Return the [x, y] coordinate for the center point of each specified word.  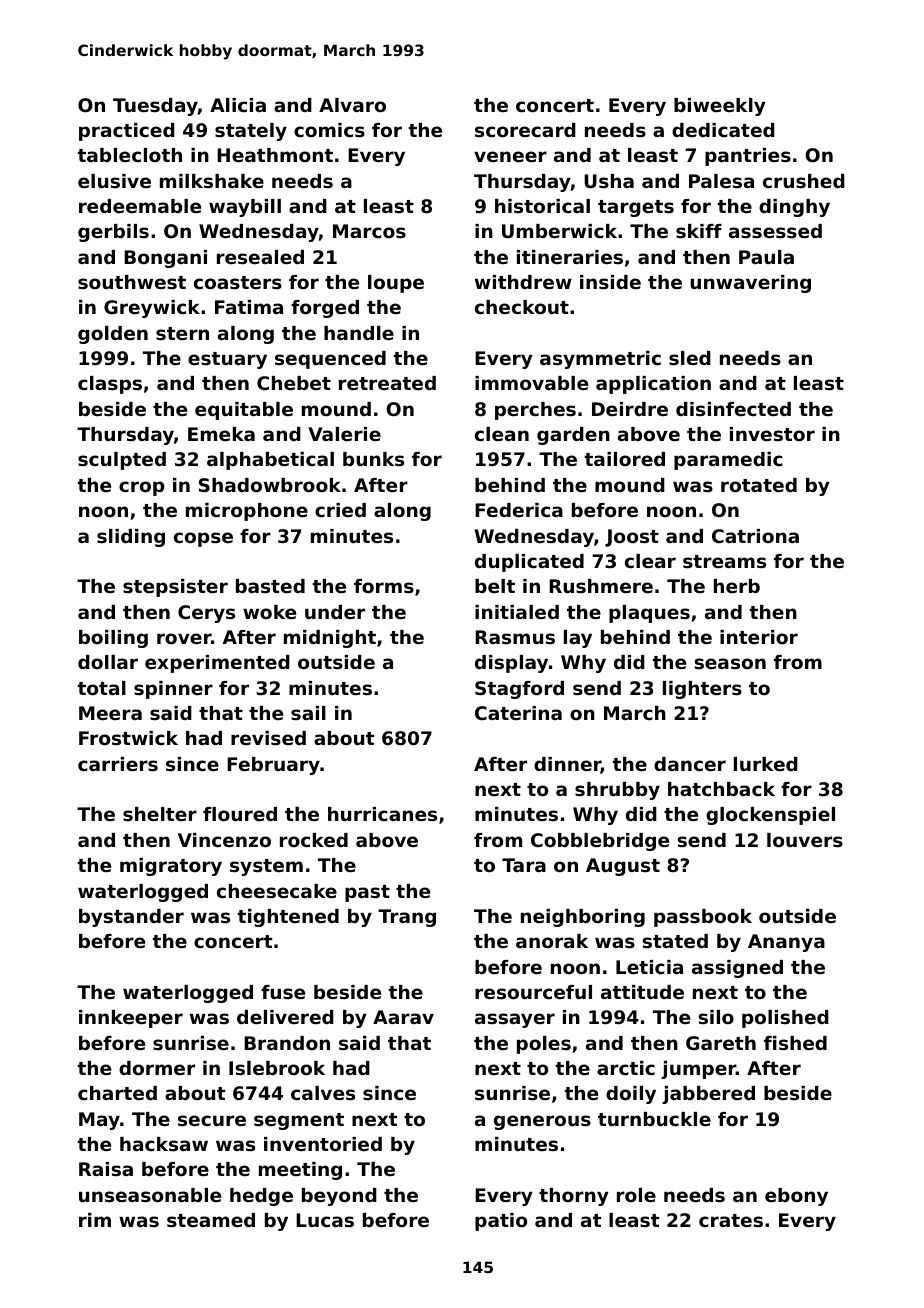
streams [724, 562]
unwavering [750, 284]
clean [502, 434]
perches [535, 411]
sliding [131, 538]
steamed [211, 1220]
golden [113, 335]
